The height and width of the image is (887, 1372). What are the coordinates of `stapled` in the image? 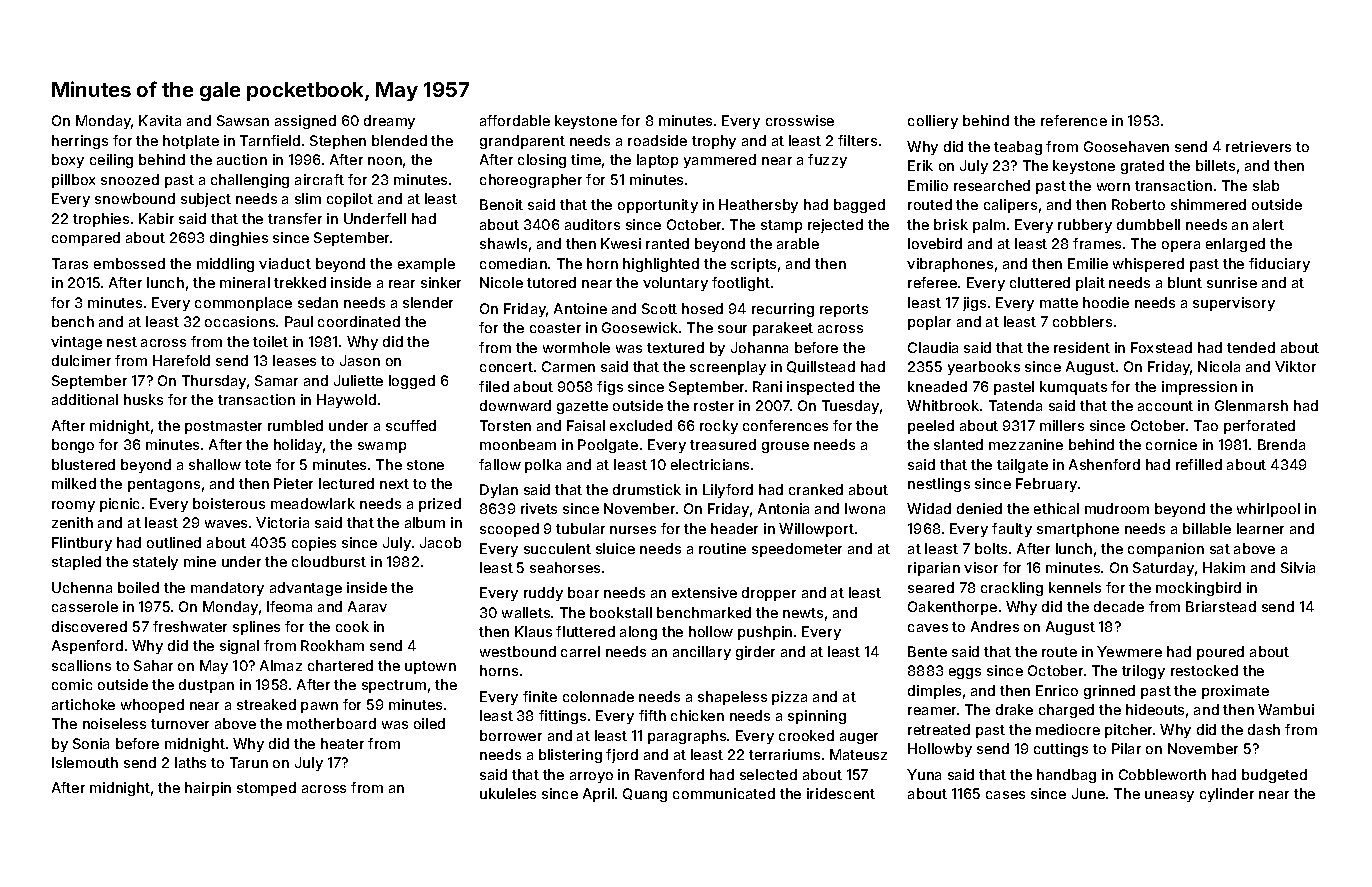 It's located at (76, 563).
